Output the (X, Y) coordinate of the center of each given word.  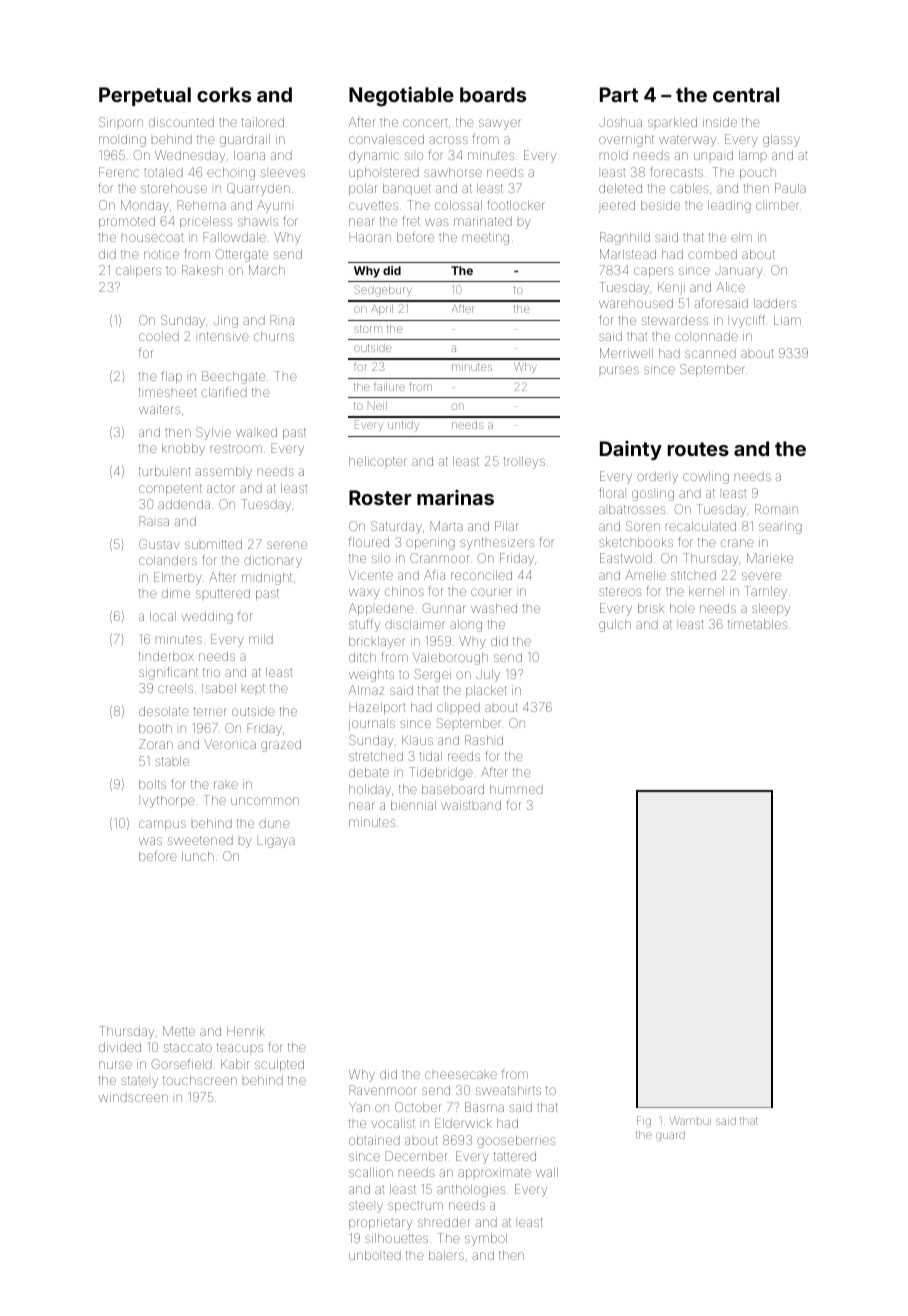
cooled (159, 336)
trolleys (524, 462)
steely (366, 1207)
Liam (787, 320)
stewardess (675, 320)
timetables (757, 624)
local (163, 616)
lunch (198, 856)
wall (547, 1172)
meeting (486, 238)
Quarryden (258, 189)
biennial (413, 805)
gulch (615, 625)
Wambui (690, 1120)
